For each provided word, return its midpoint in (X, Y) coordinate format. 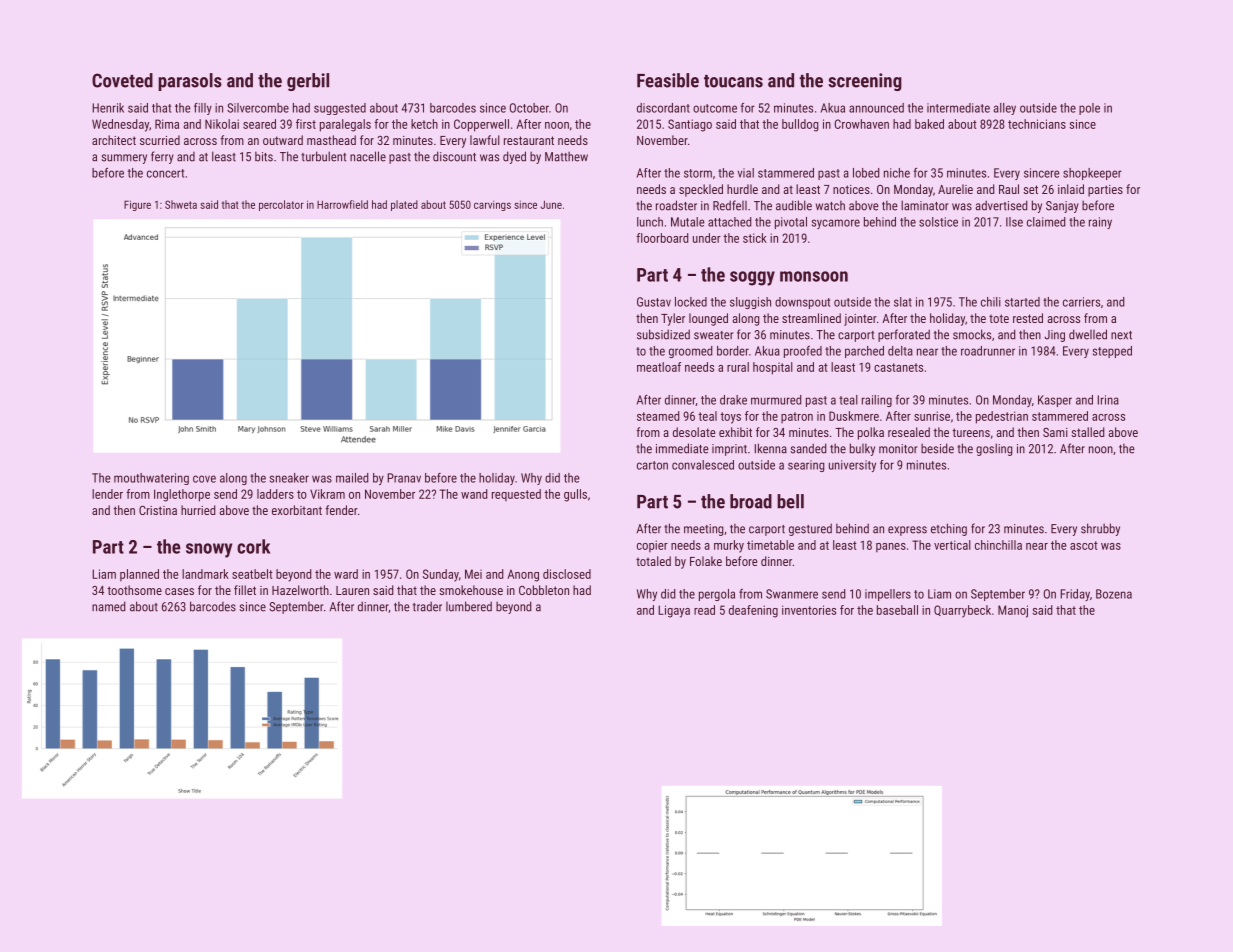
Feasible (668, 80)
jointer (860, 320)
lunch (650, 222)
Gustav (654, 302)
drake (733, 400)
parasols (190, 82)
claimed (1046, 222)
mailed (352, 478)
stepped (1112, 352)
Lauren (352, 590)
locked (691, 302)
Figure (137, 205)
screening (865, 82)
